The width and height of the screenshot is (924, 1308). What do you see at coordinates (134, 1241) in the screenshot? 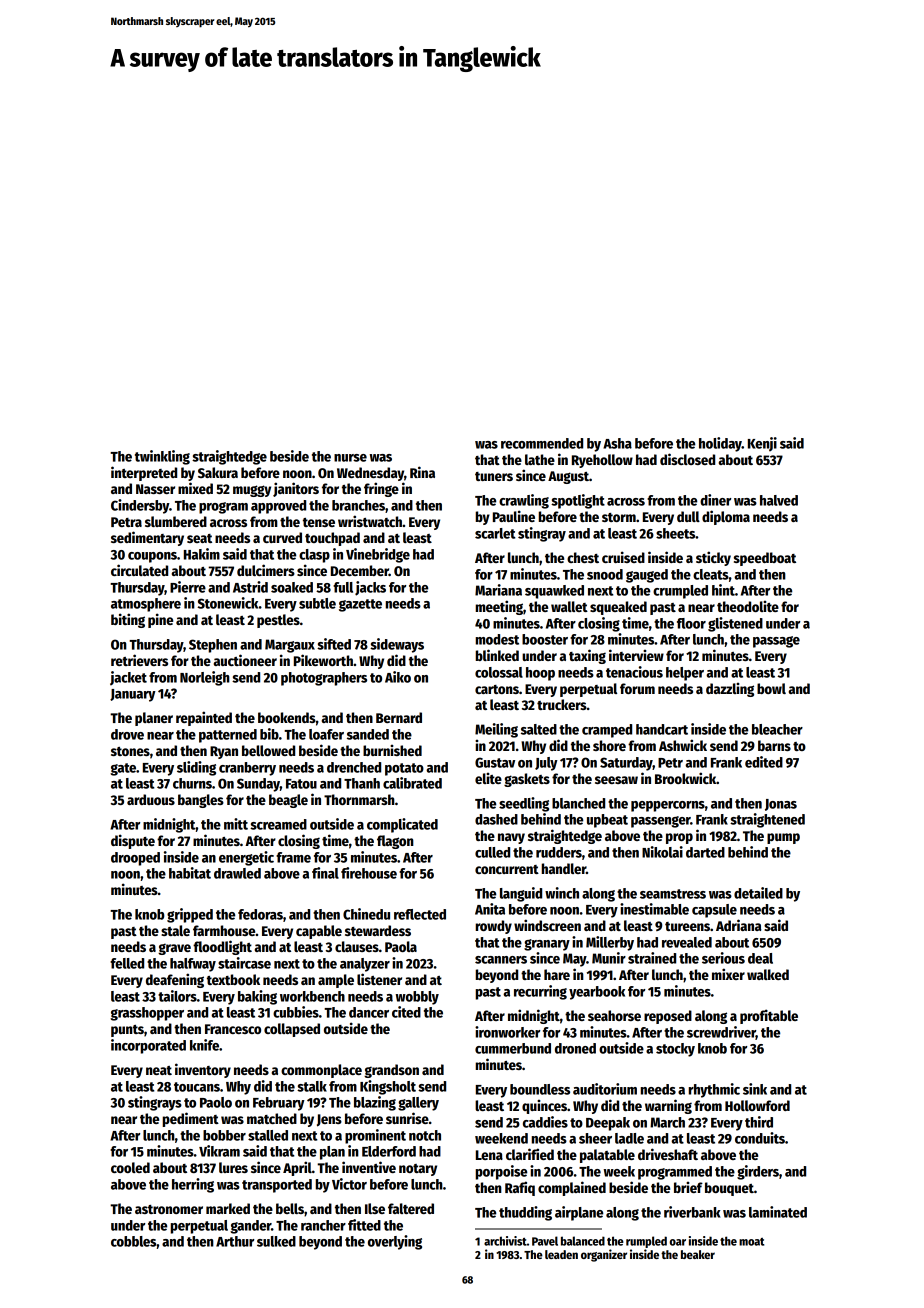
I see `cobbles` at bounding box center [134, 1241].
